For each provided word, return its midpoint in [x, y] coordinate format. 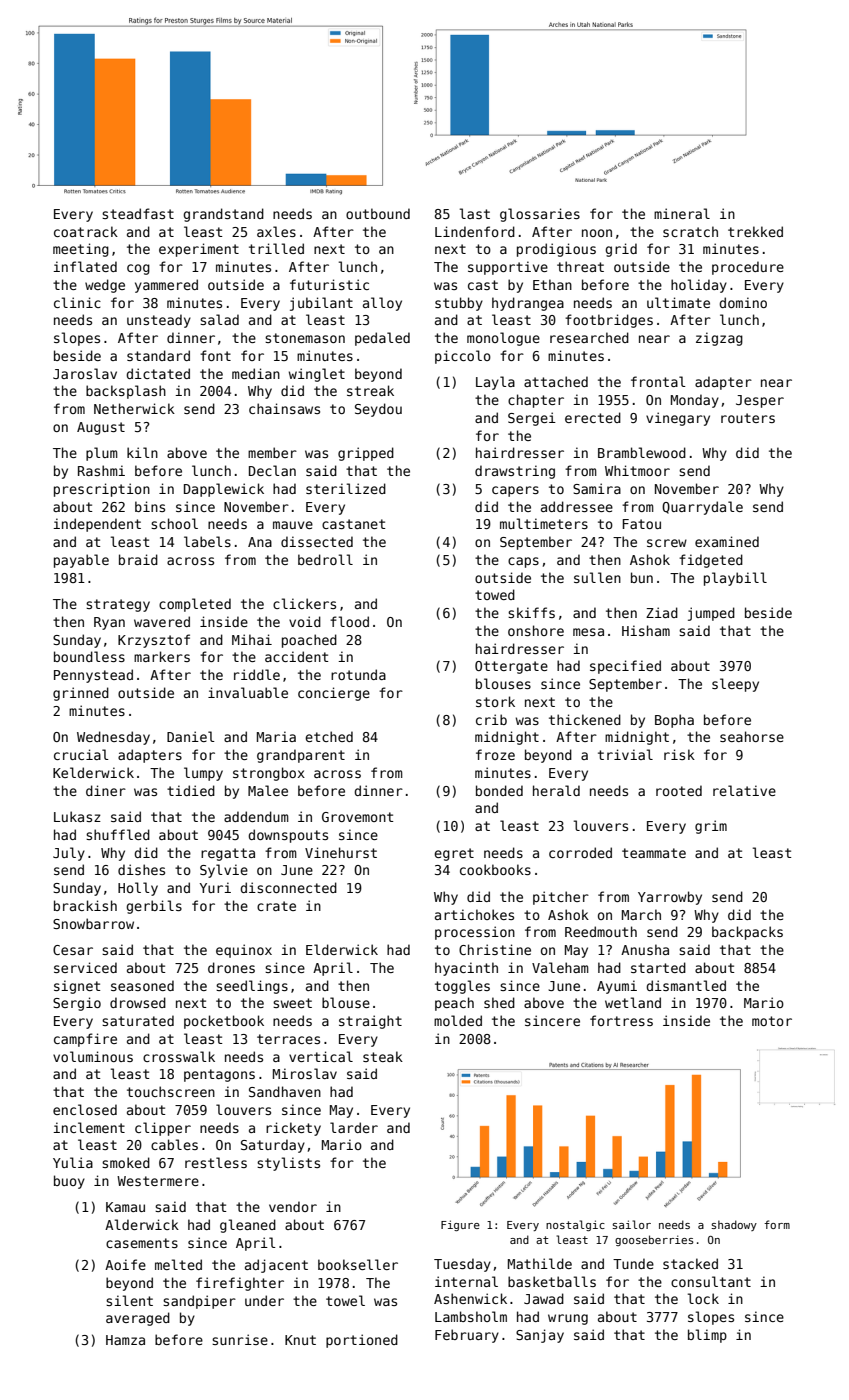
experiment [199, 250]
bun [642, 577]
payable [81, 561]
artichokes [474, 914]
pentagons [219, 1075]
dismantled [686, 985]
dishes [141, 869]
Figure [460, 1225]
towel [345, 1300]
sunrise [240, 1339]
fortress [621, 1020]
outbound [378, 213]
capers [515, 491]
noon [597, 233]
